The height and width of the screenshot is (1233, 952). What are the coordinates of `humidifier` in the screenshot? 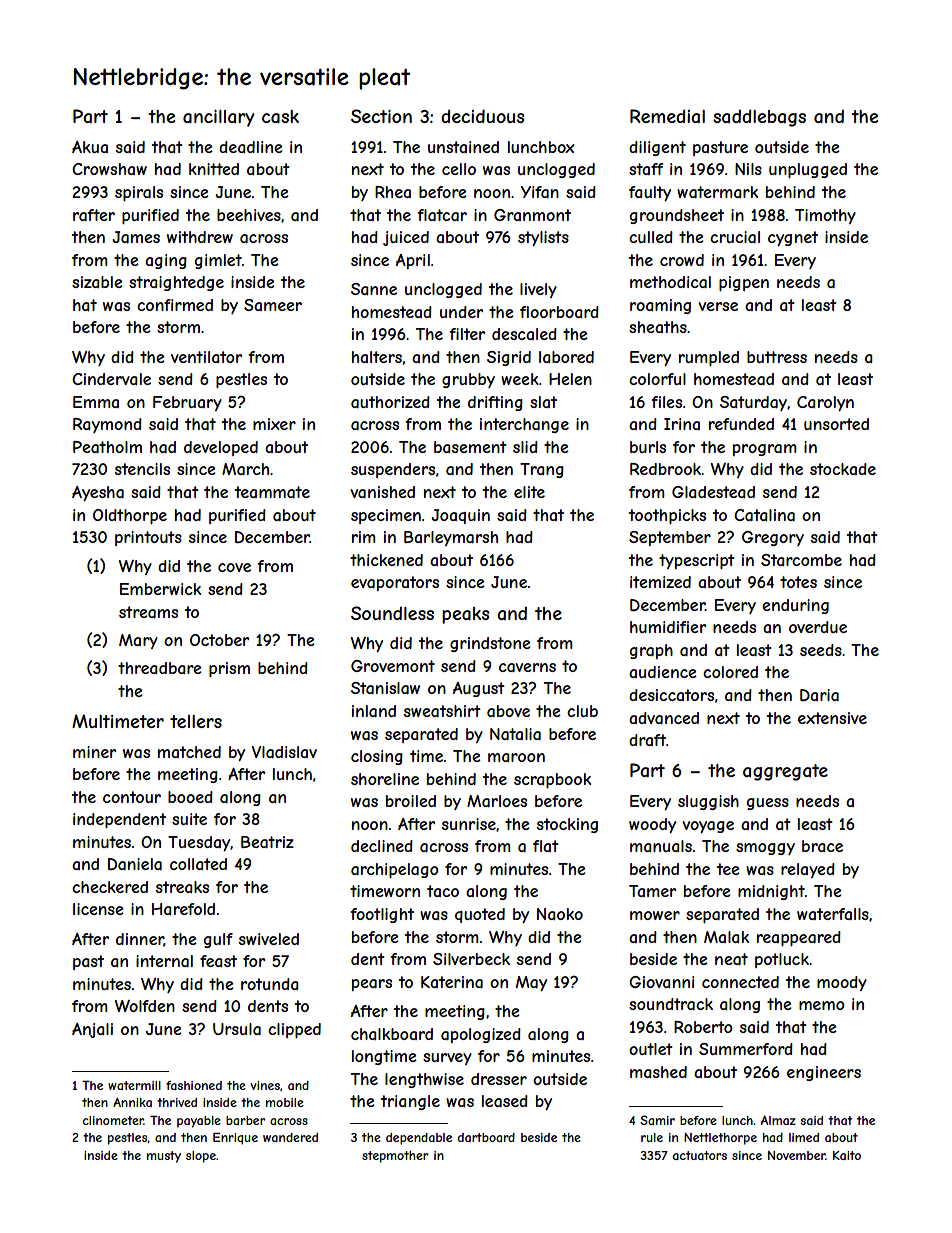 It's located at (668, 627).
